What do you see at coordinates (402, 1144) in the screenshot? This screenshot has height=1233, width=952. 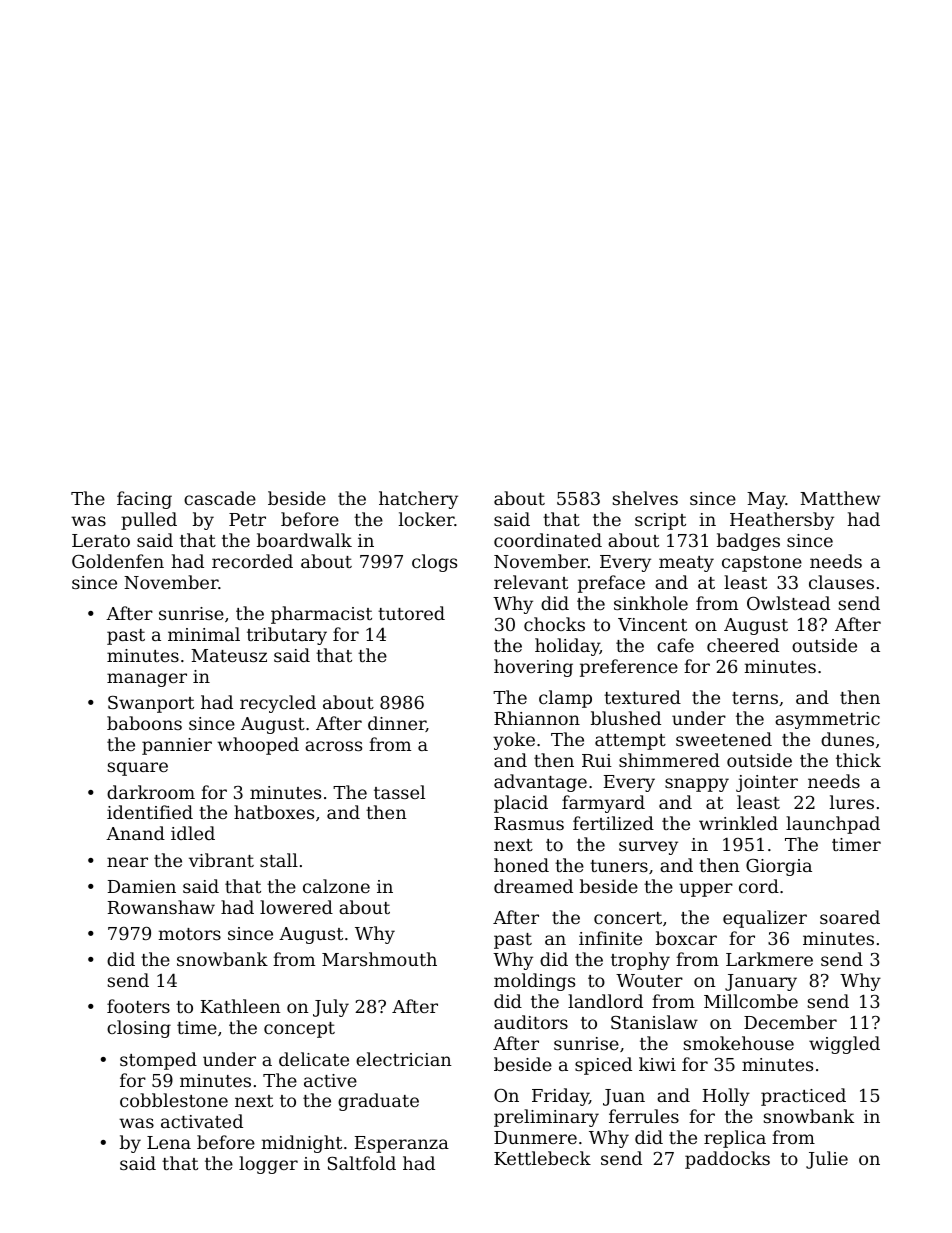 I see `Esperanza` at bounding box center [402, 1144].
